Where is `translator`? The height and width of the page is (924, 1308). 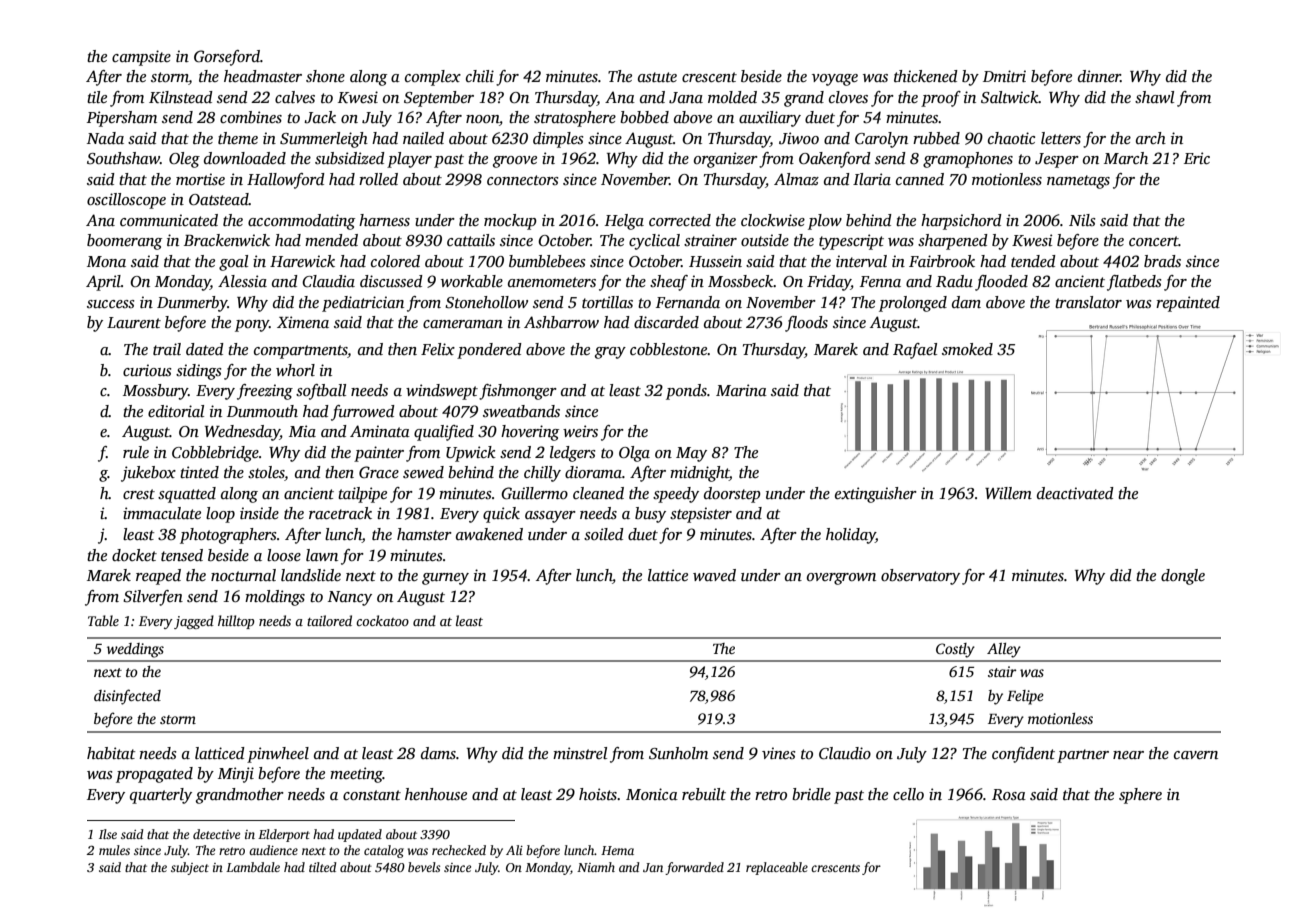 translator is located at coordinates (1088, 302).
